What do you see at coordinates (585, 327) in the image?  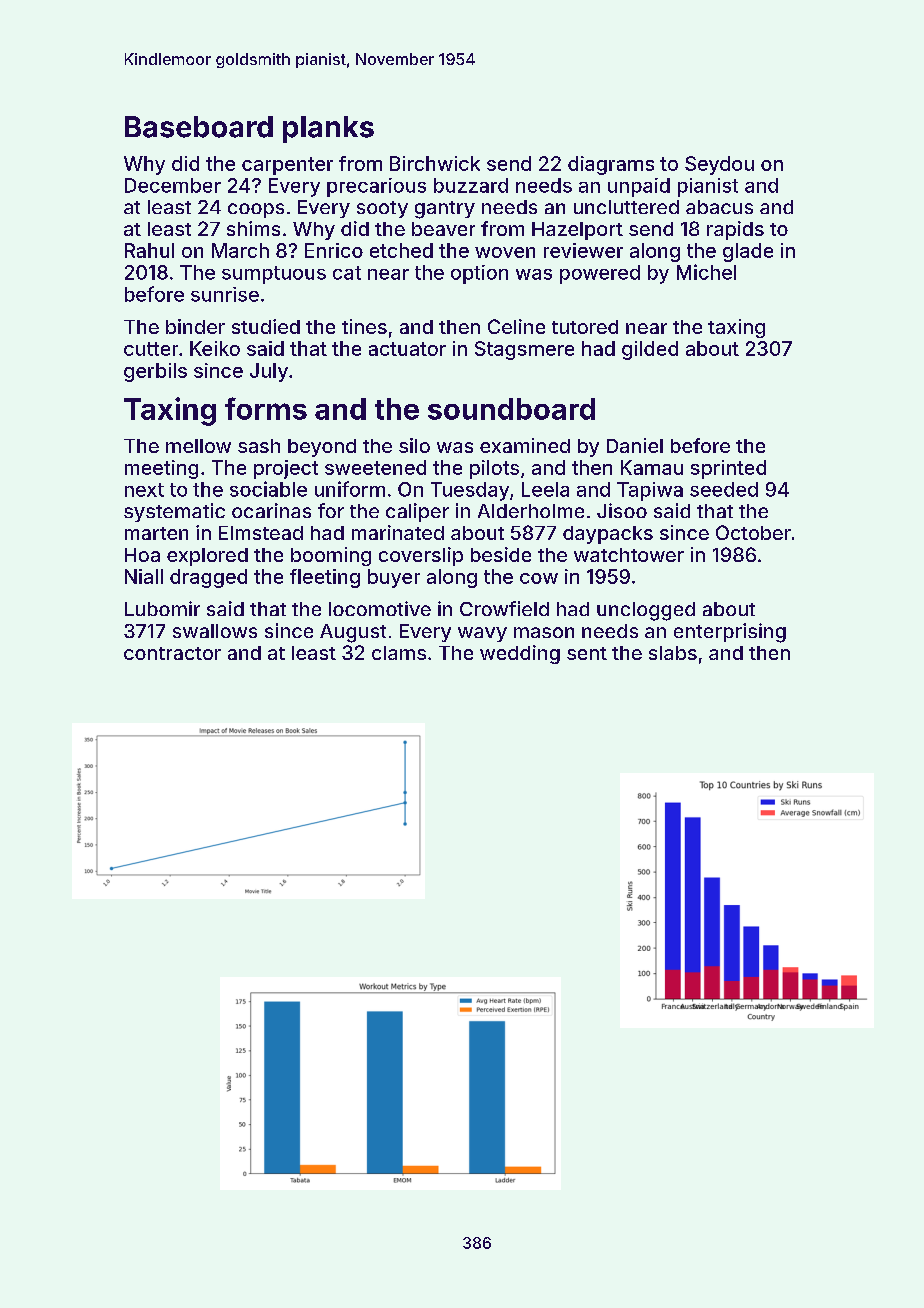 I see `tutored` at bounding box center [585, 327].
